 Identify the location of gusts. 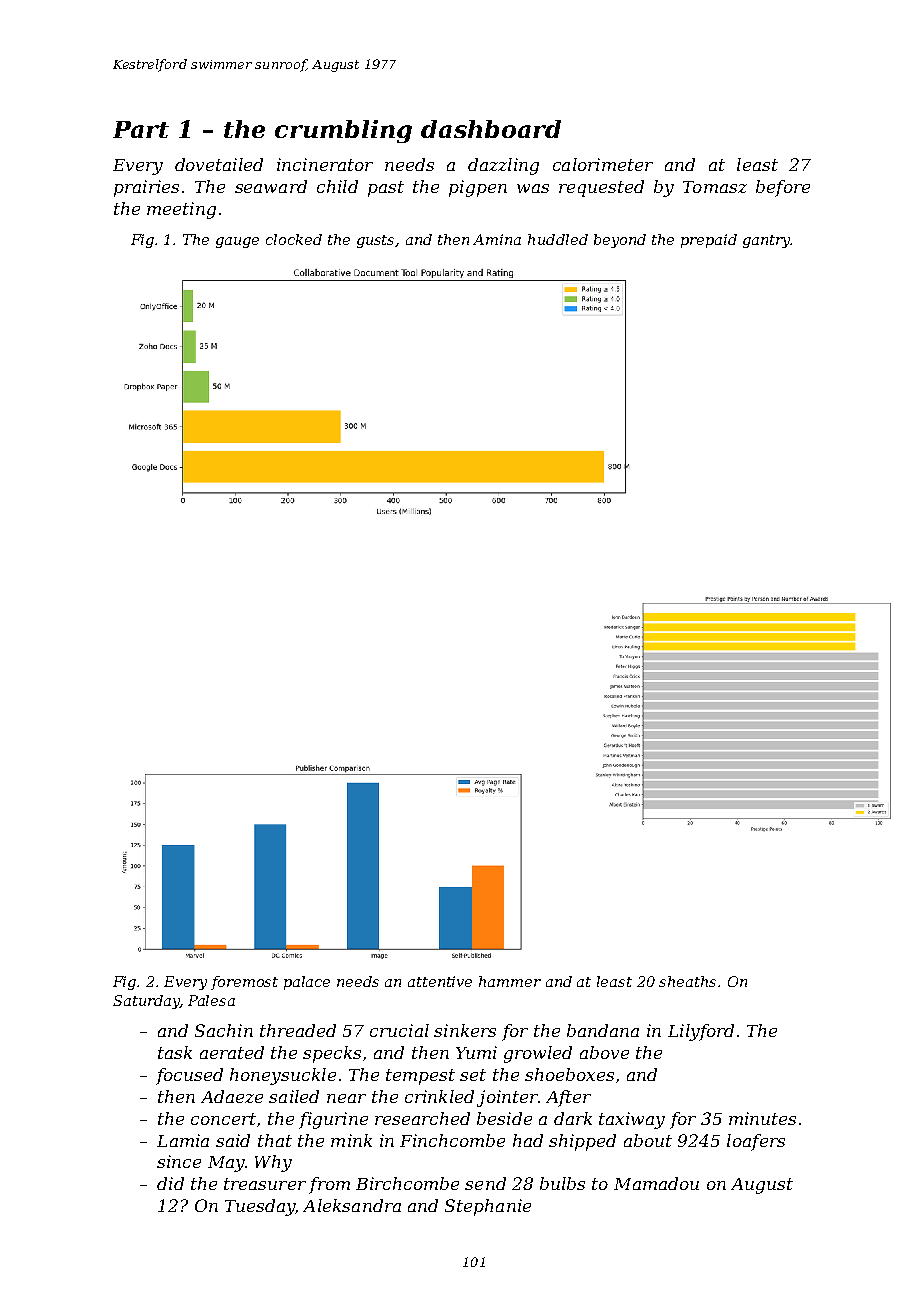
(376, 241).
